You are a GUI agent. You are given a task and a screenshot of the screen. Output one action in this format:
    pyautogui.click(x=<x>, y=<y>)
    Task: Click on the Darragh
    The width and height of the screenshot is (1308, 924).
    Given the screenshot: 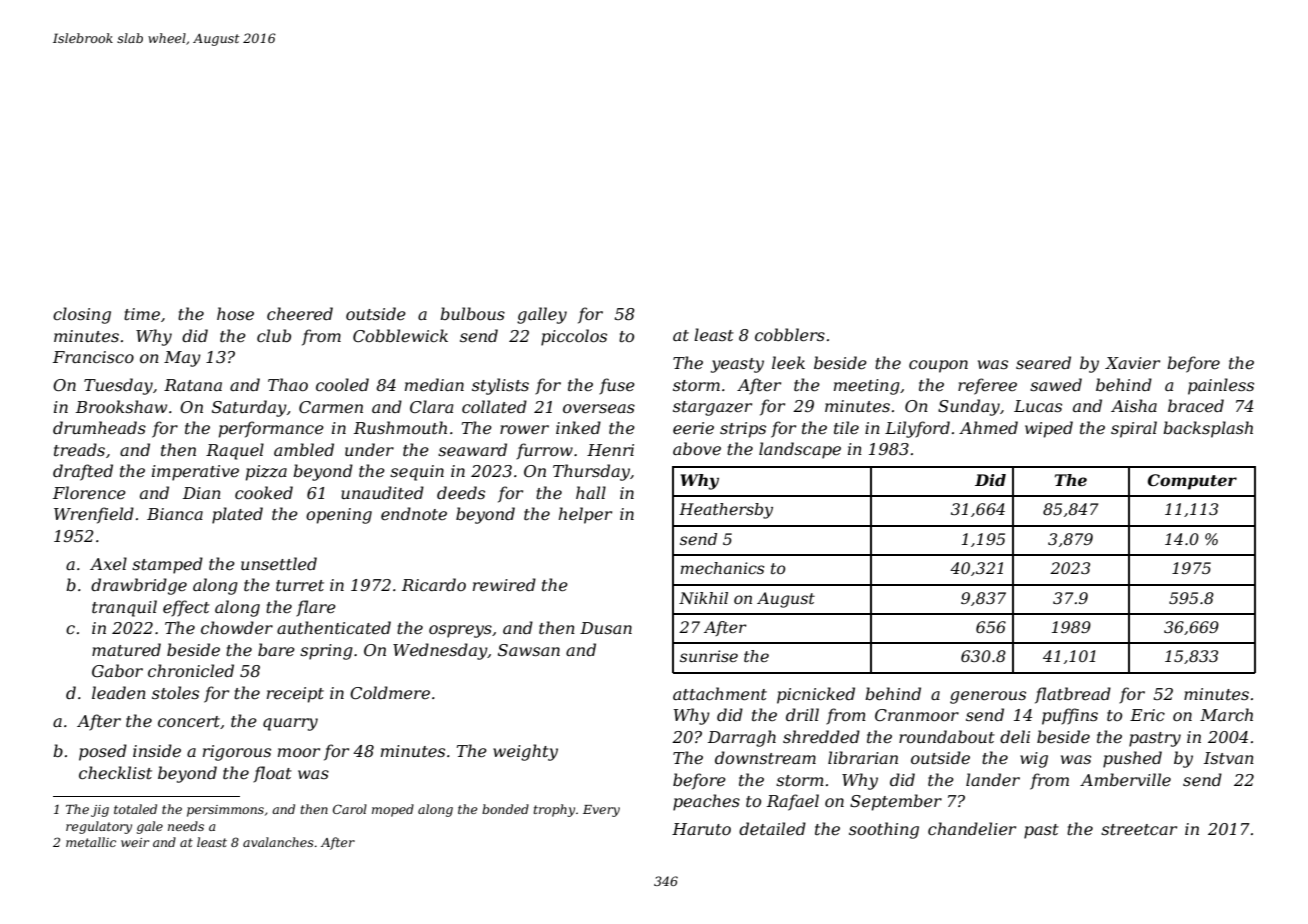 What is the action you would take?
    pyautogui.click(x=742, y=738)
